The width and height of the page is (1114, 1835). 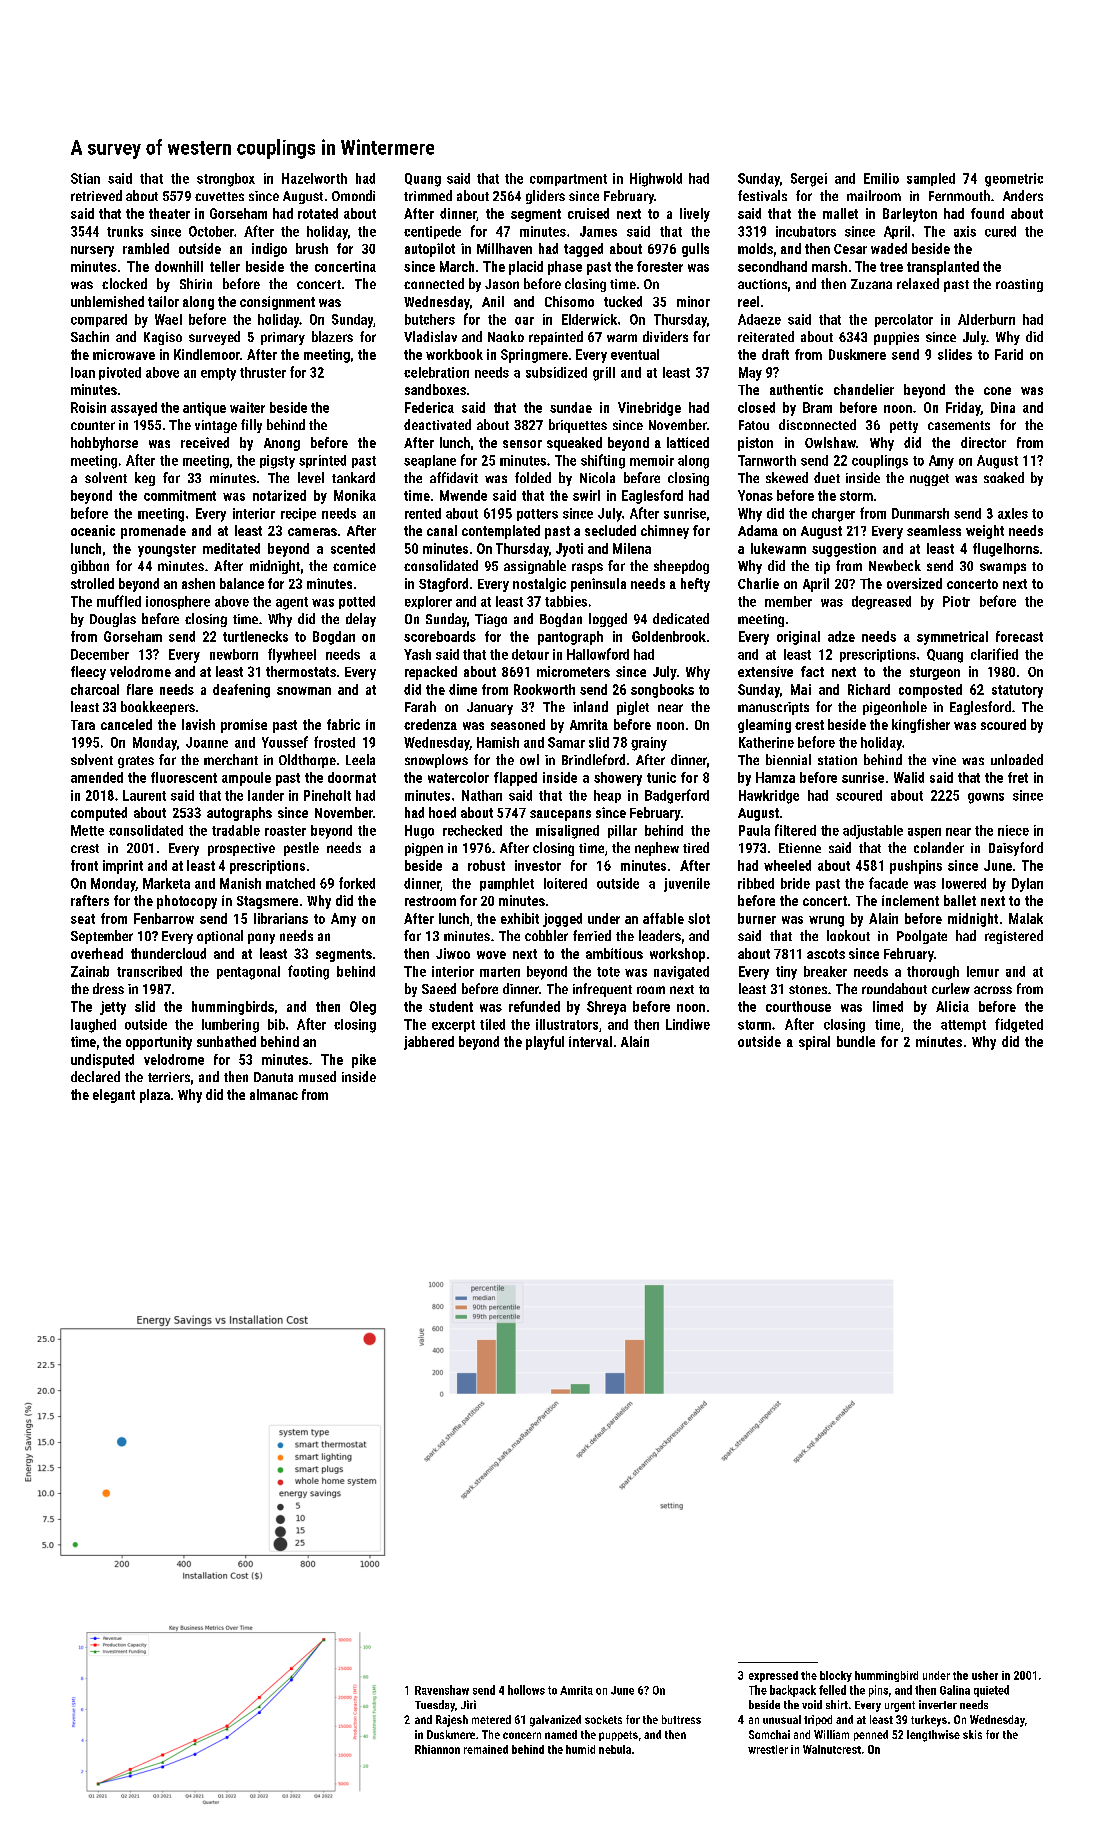 What do you see at coordinates (568, 180) in the page?
I see `compartment` at bounding box center [568, 180].
